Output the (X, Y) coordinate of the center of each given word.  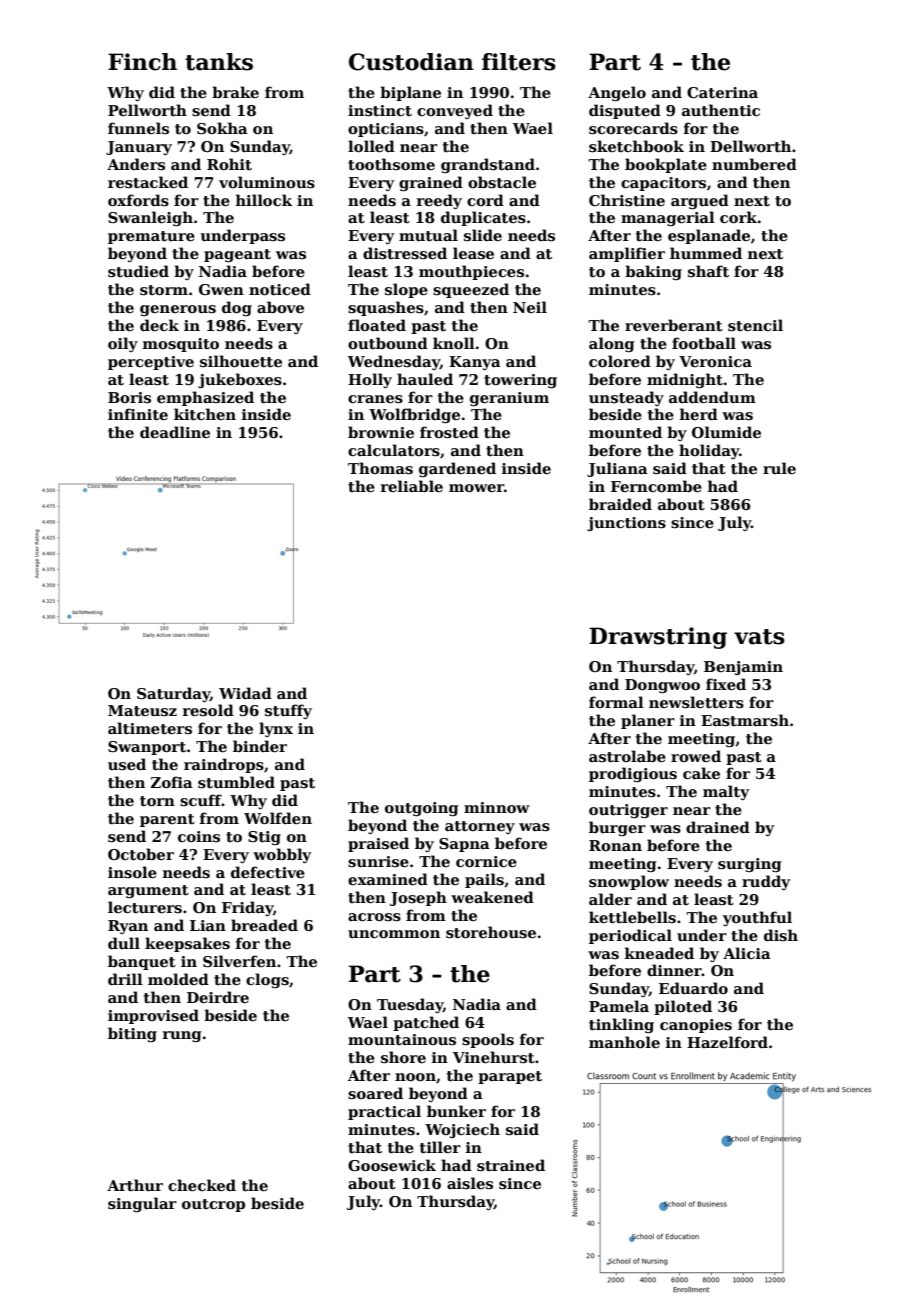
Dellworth (750, 146)
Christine (627, 200)
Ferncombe (656, 486)
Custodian (411, 62)
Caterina (722, 92)
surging (749, 865)
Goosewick (392, 1165)
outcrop (213, 1205)
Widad (245, 693)
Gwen (221, 289)
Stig (264, 838)
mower (476, 488)
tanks (219, 62)
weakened (492, 897)
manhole (624, 1042)
